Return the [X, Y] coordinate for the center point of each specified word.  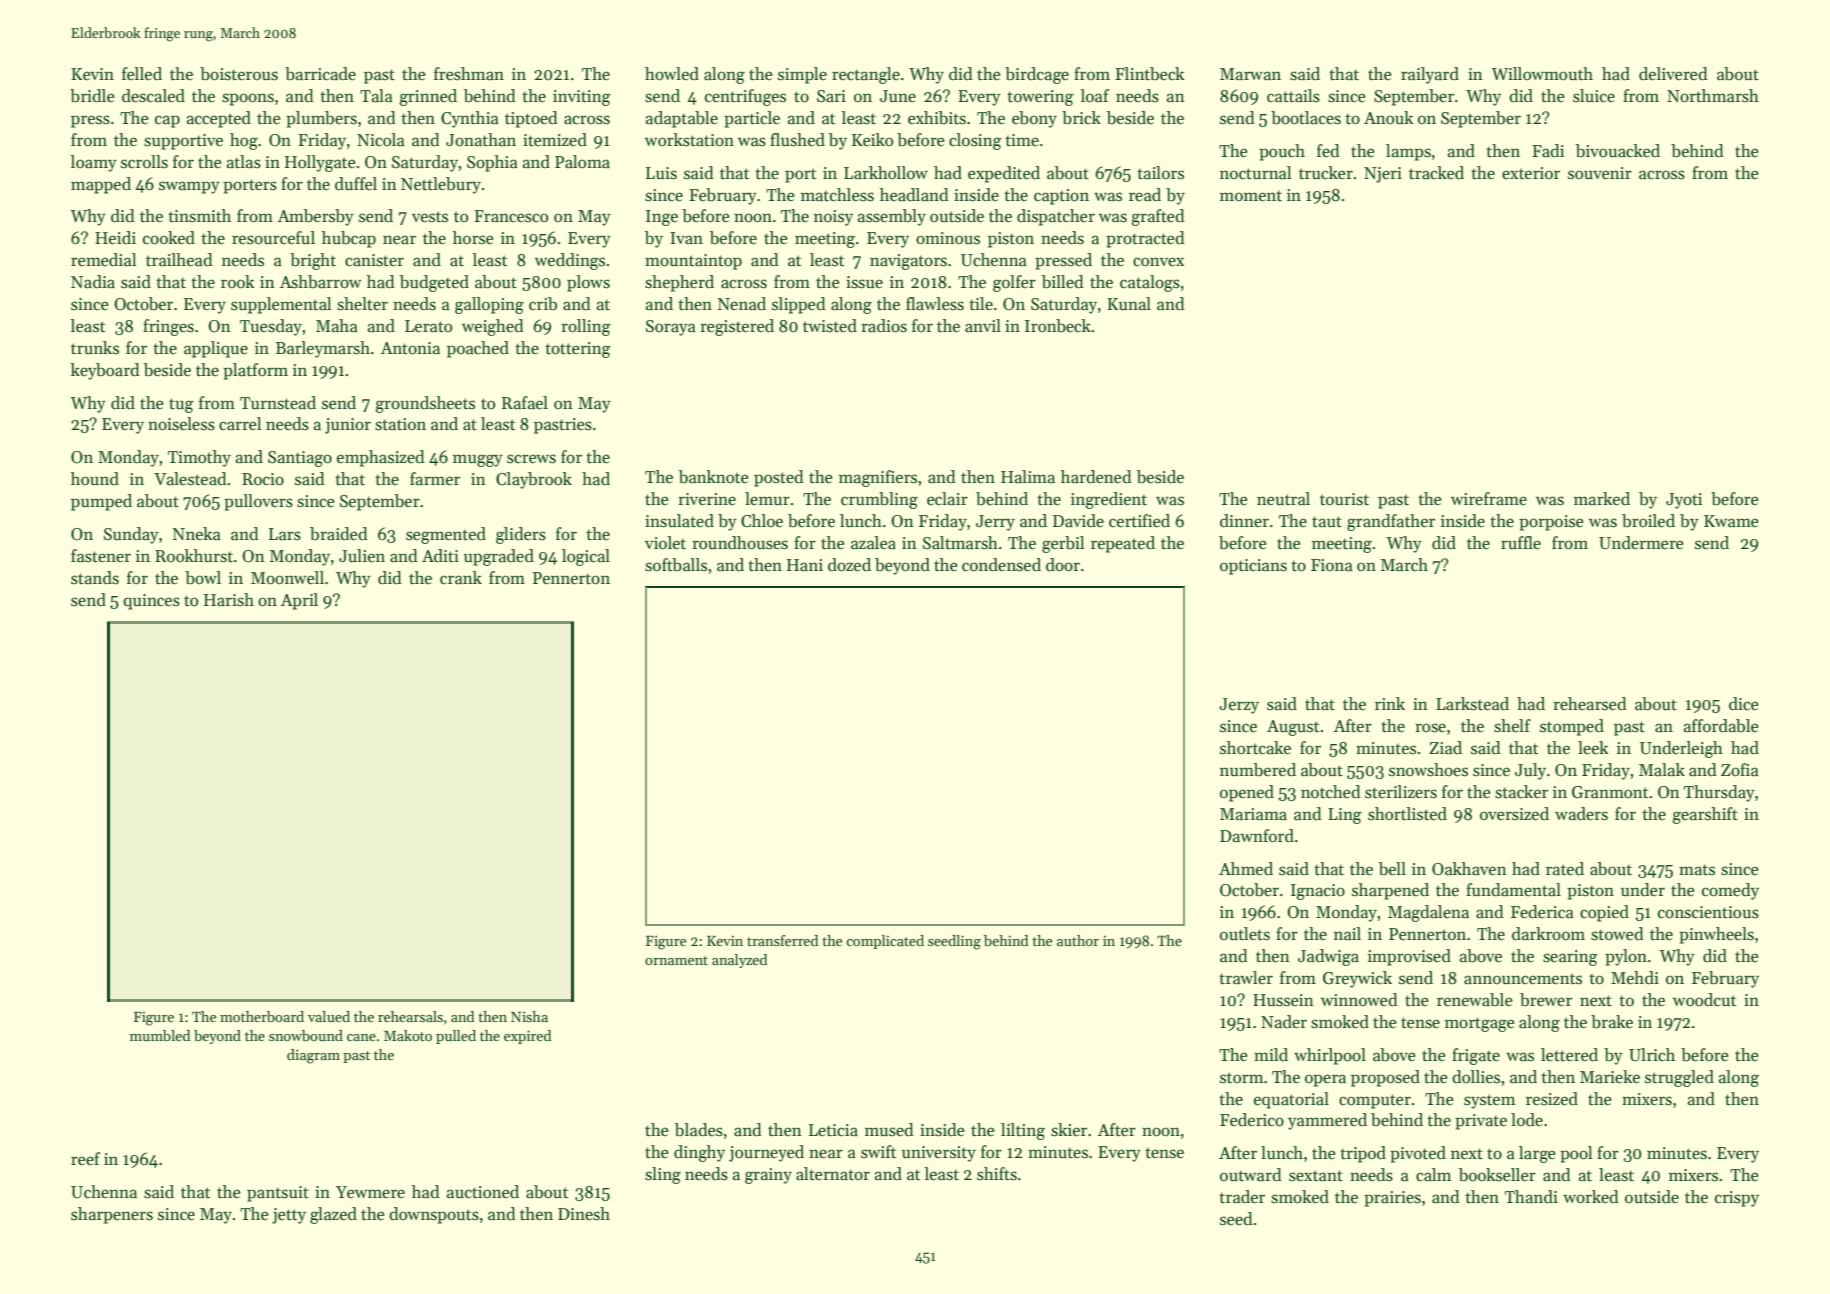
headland [914, 195]
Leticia [833, 1130]
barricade [320, 74]
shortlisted [1407, 814]
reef [85, 1159]
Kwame [1731, 521]
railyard [1430, 75]
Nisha [529, 1016]
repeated [1123, 544]
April [299, 601]
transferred [782, 940]
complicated [885, 942]
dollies [1476, 1077]
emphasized [381, 458]
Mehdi [1635, 978]
